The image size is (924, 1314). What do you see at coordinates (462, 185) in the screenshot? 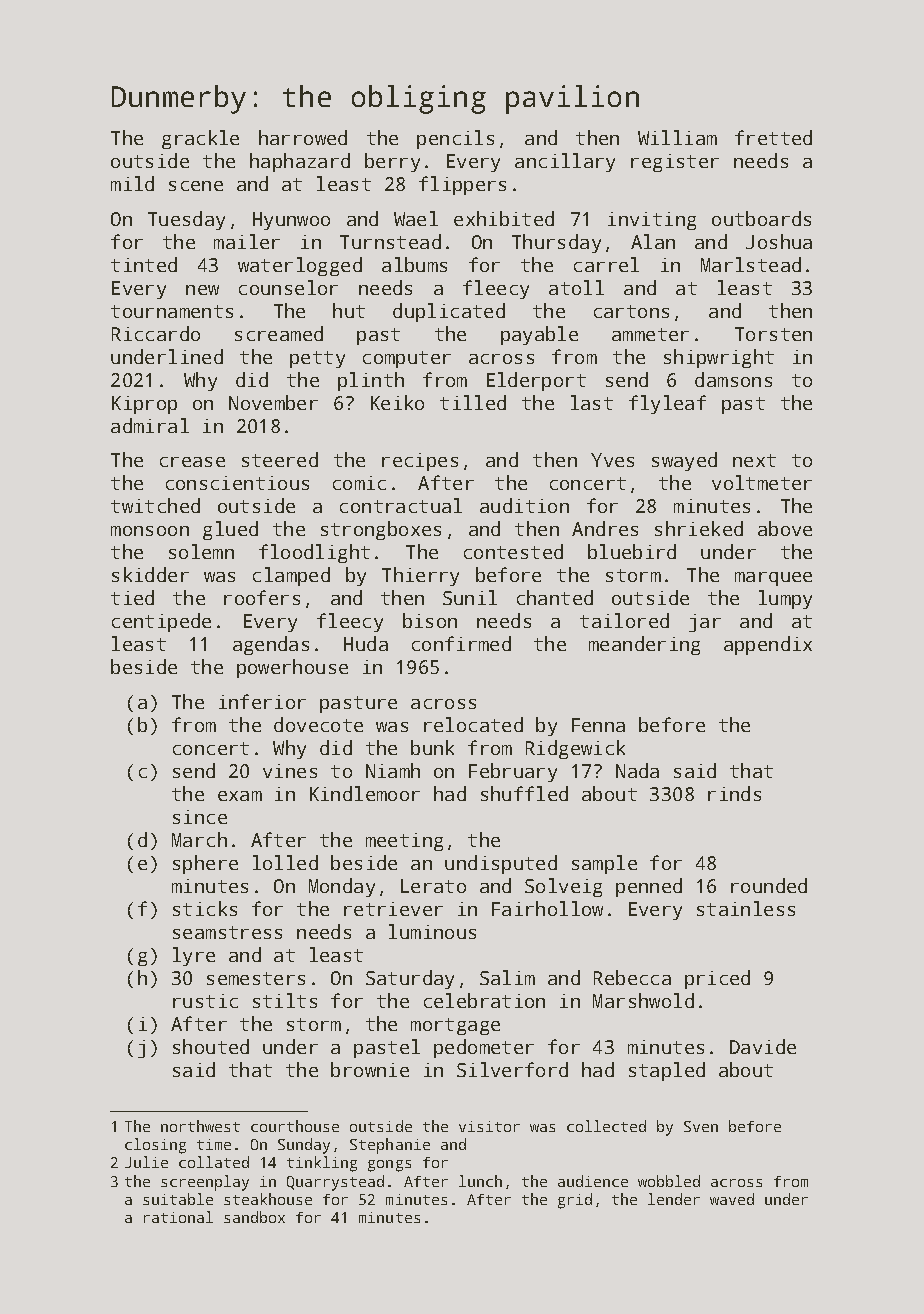
I see `flippers` at bounding box center [462, 185].
